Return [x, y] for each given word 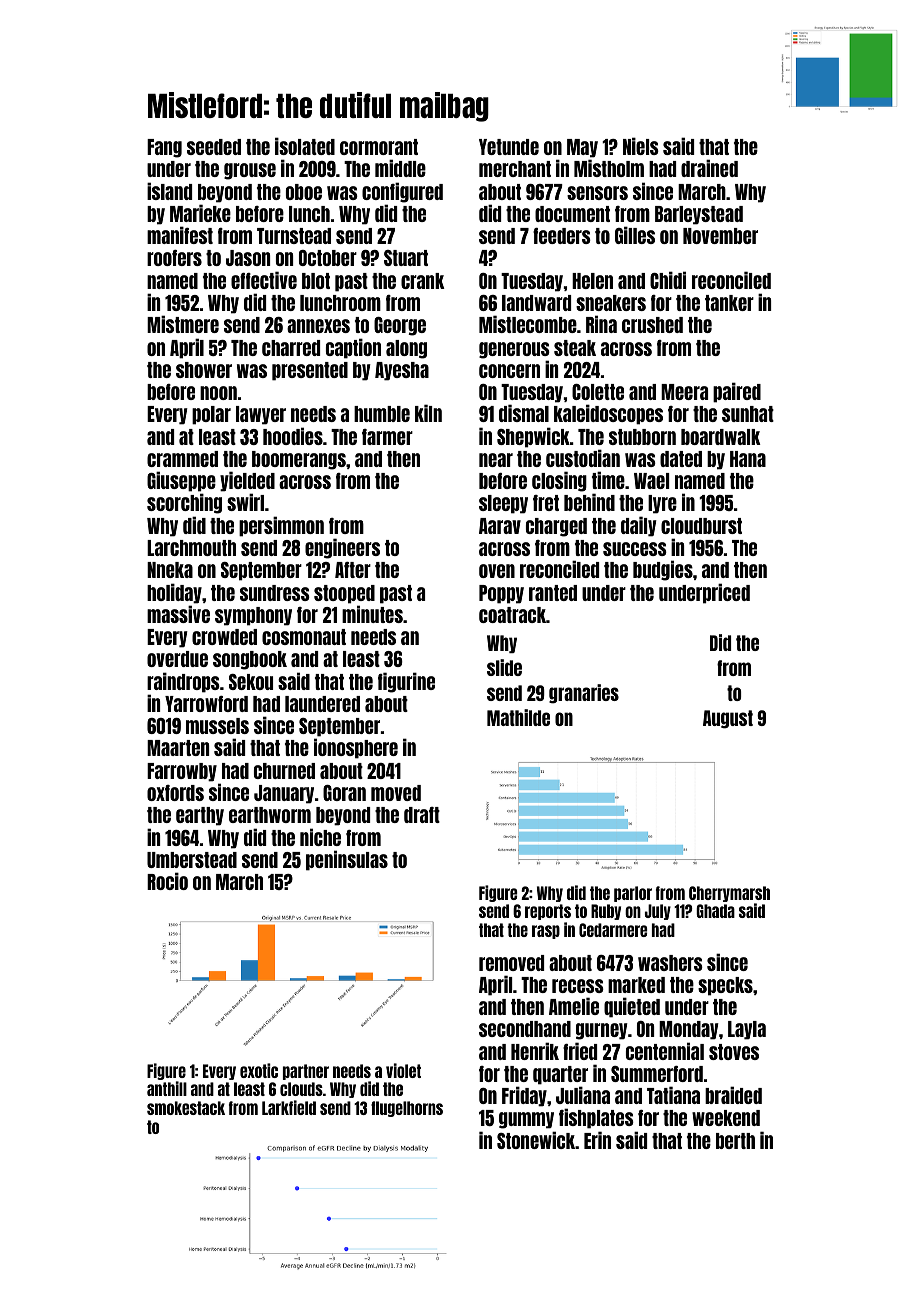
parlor [633, 894]
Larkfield [289, 1107]
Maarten [178, 748]
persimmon [281, 526]
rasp [546, 932]
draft [422, 815]
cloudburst [701, 526]
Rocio [167, 881]
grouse [250, 171]
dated [681, 459]
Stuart [406, 258]
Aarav [500, 526]
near [496, 460]
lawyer [261, 415]
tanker [729, 303]
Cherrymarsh [729, 894]
